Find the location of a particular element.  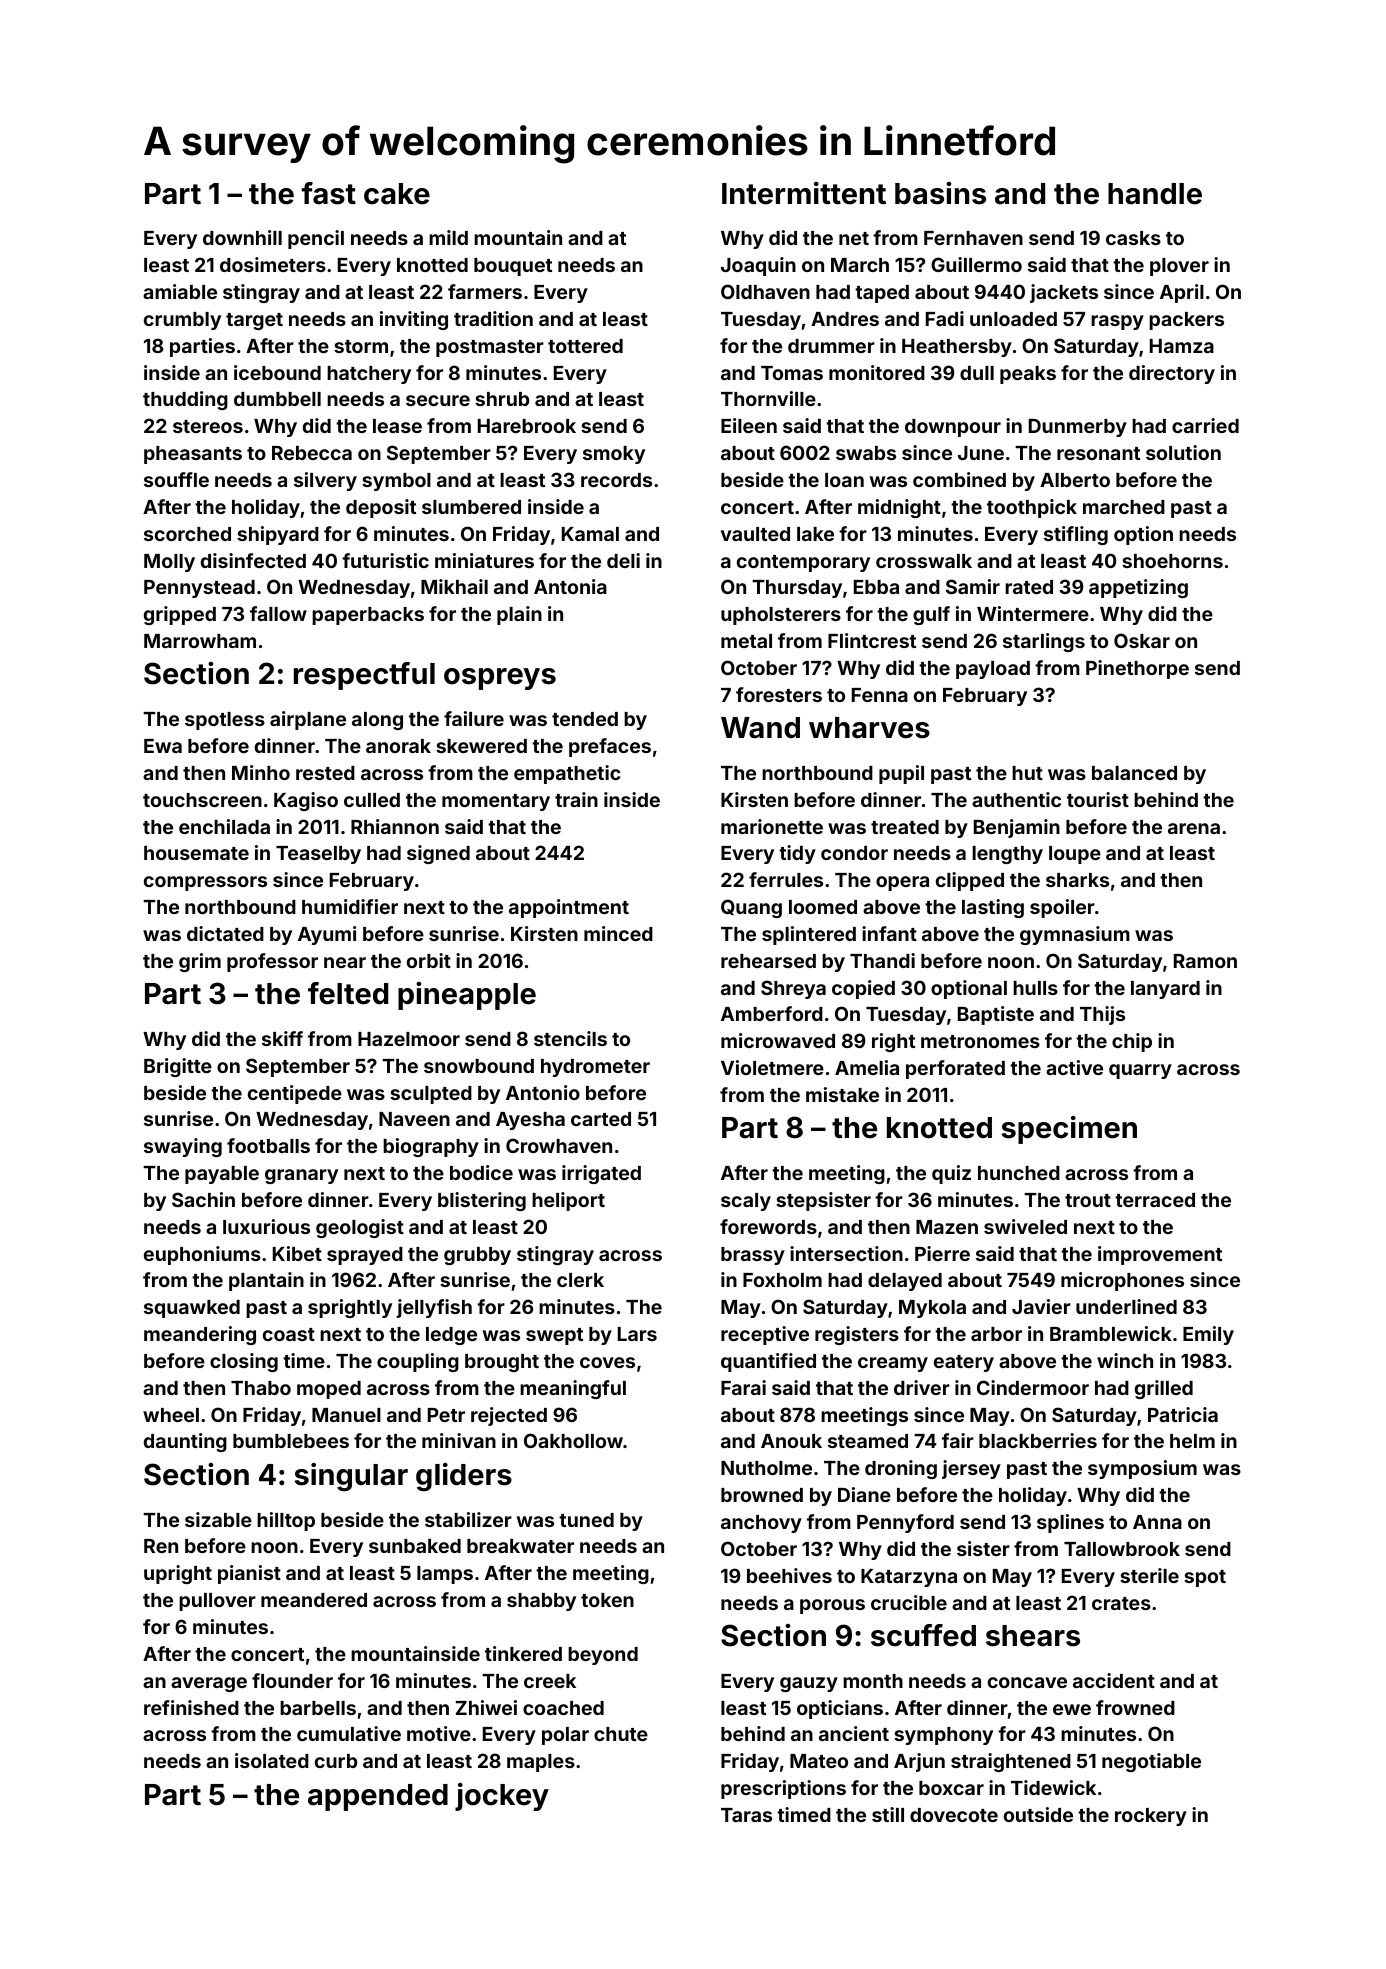

downhill is located at coordinates (242, 237).
